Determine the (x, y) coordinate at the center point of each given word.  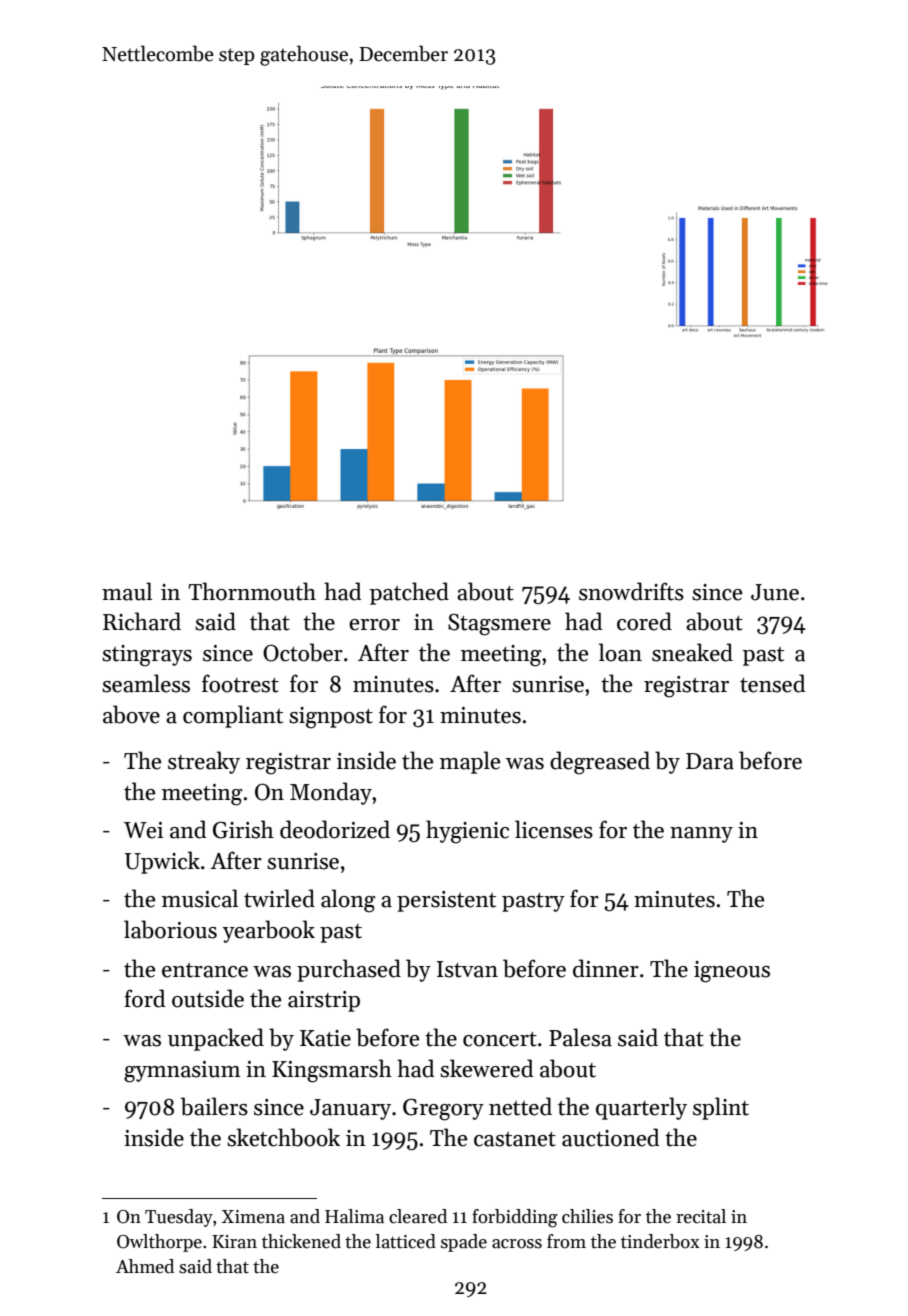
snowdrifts (631, 591)
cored (644, 621)
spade (464, 1243)
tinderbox (660, 1241)
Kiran (234, 1242)
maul (127, 591)
